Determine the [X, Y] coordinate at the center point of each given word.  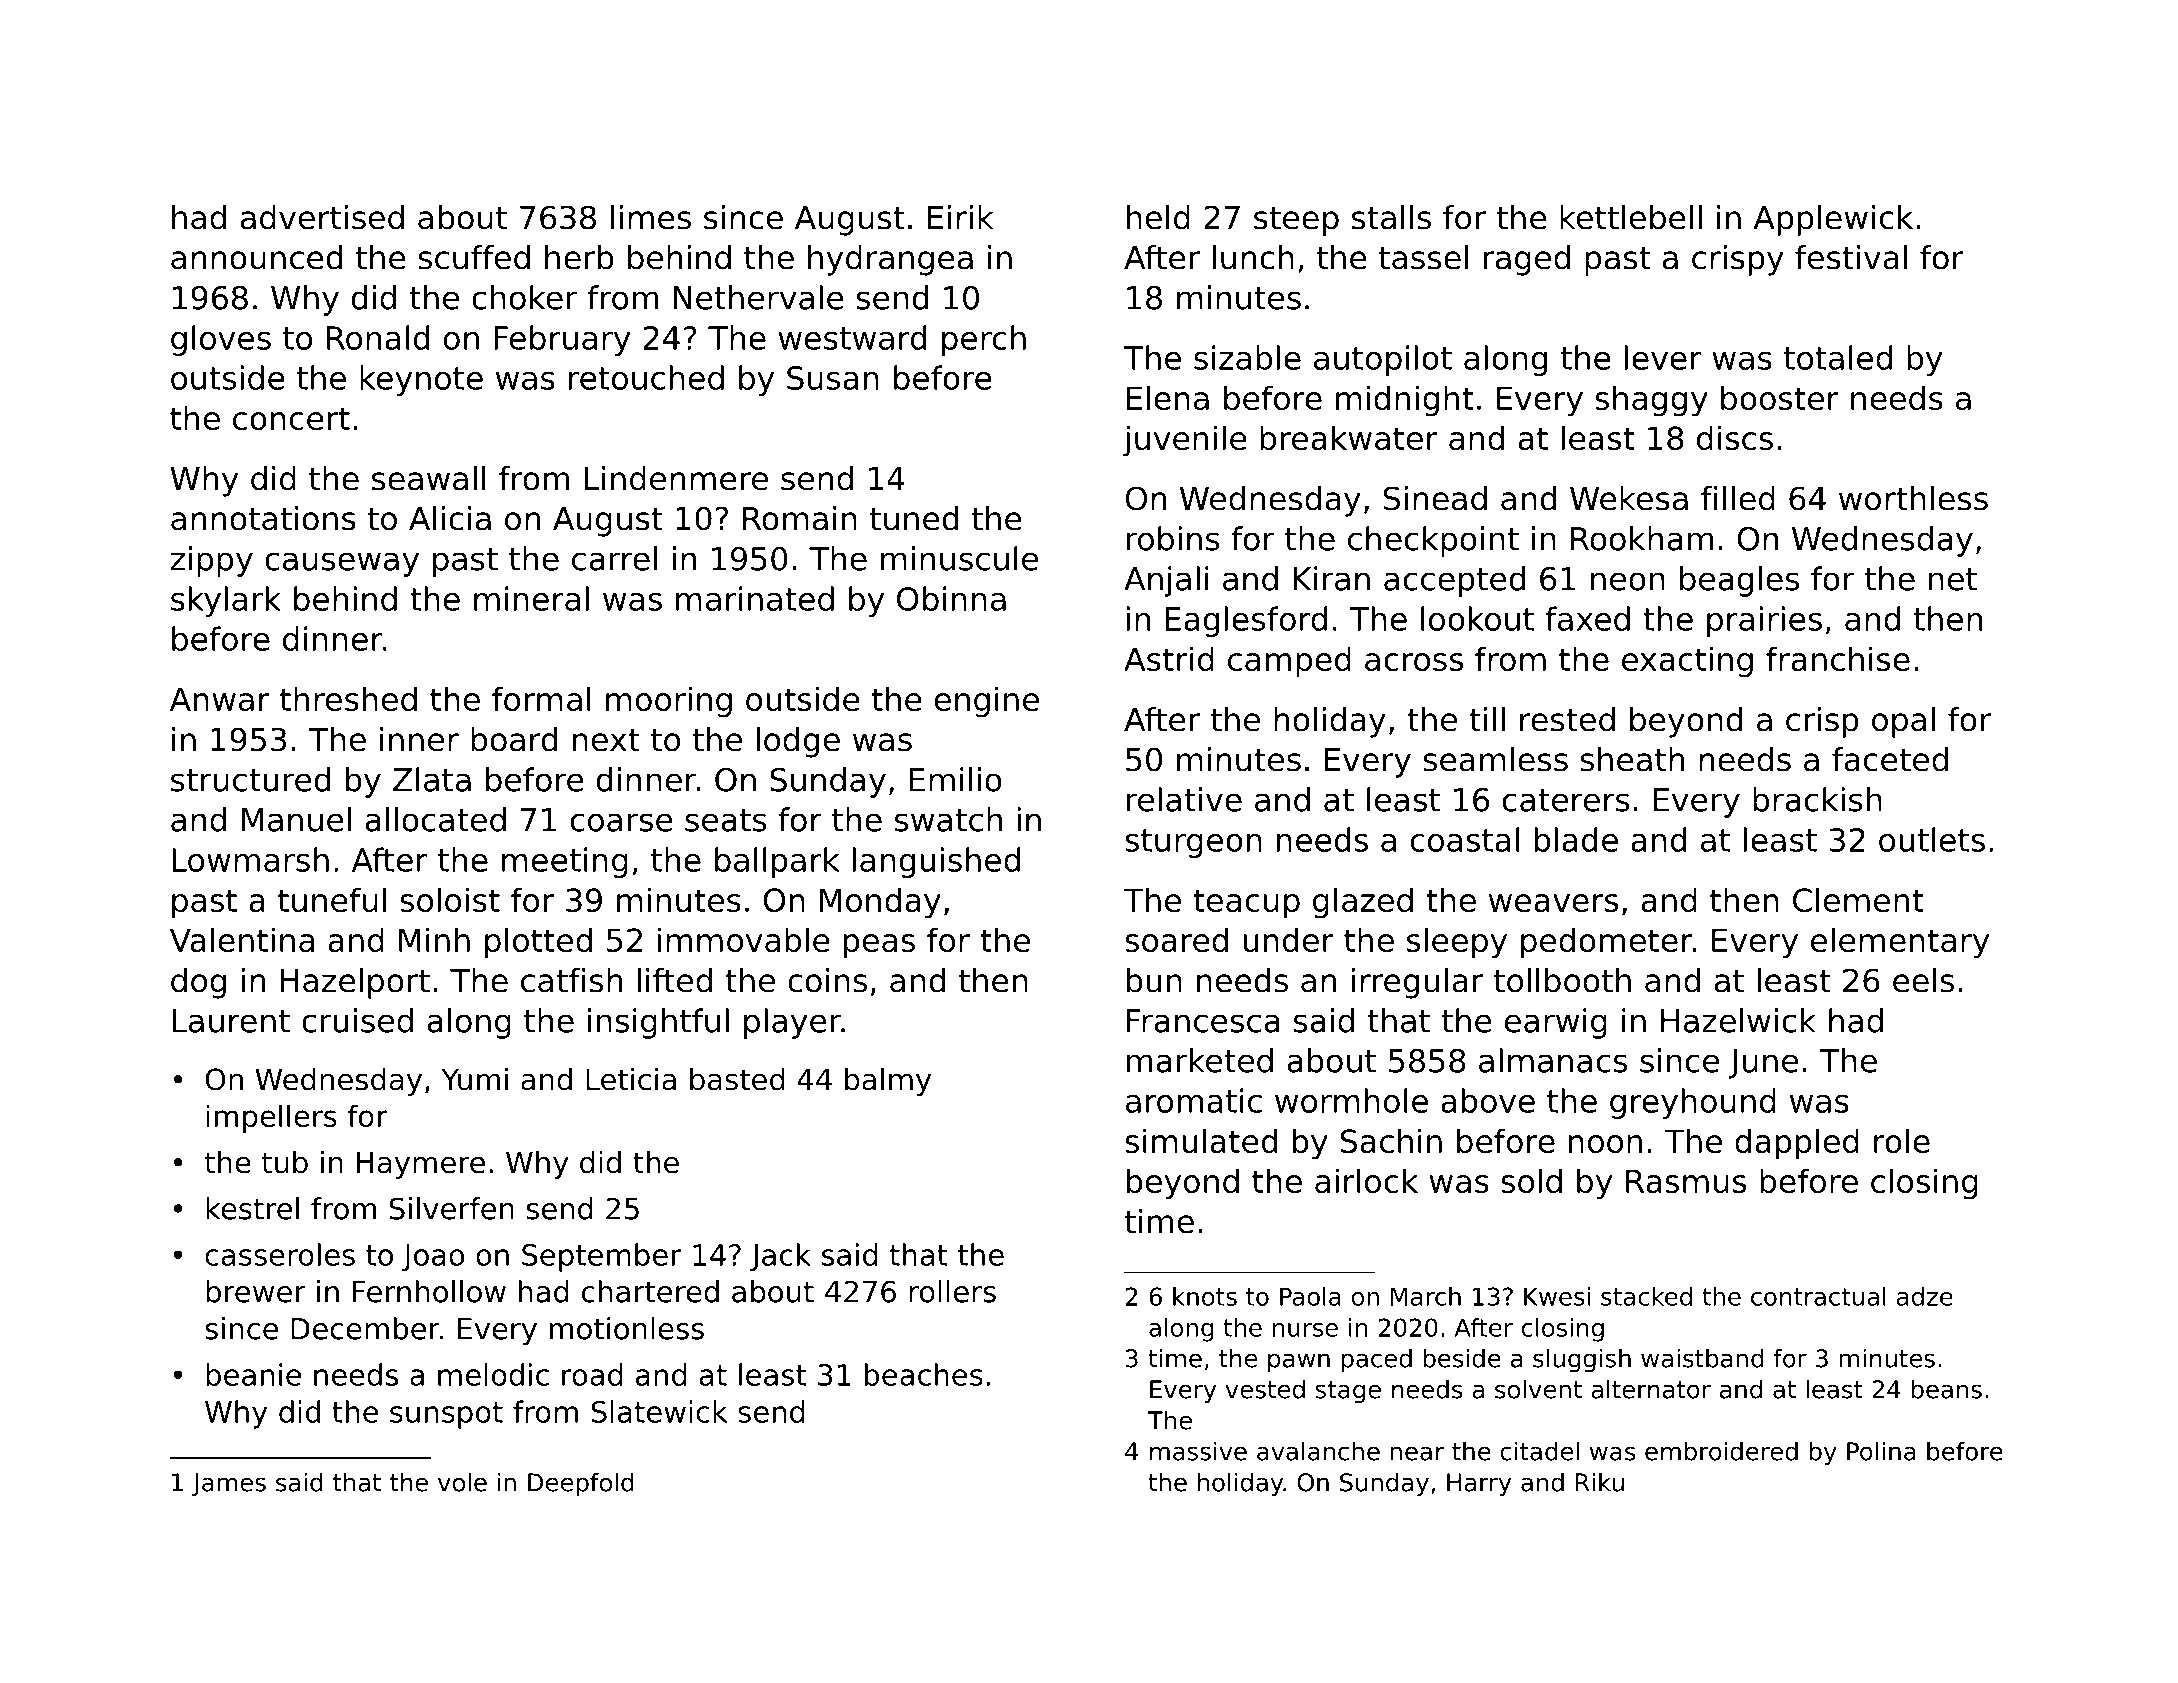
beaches [924, 1374]
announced [256, 257]
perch [984, 340]
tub [285, 1162]
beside [1462, 1358]
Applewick [1833, 220]
